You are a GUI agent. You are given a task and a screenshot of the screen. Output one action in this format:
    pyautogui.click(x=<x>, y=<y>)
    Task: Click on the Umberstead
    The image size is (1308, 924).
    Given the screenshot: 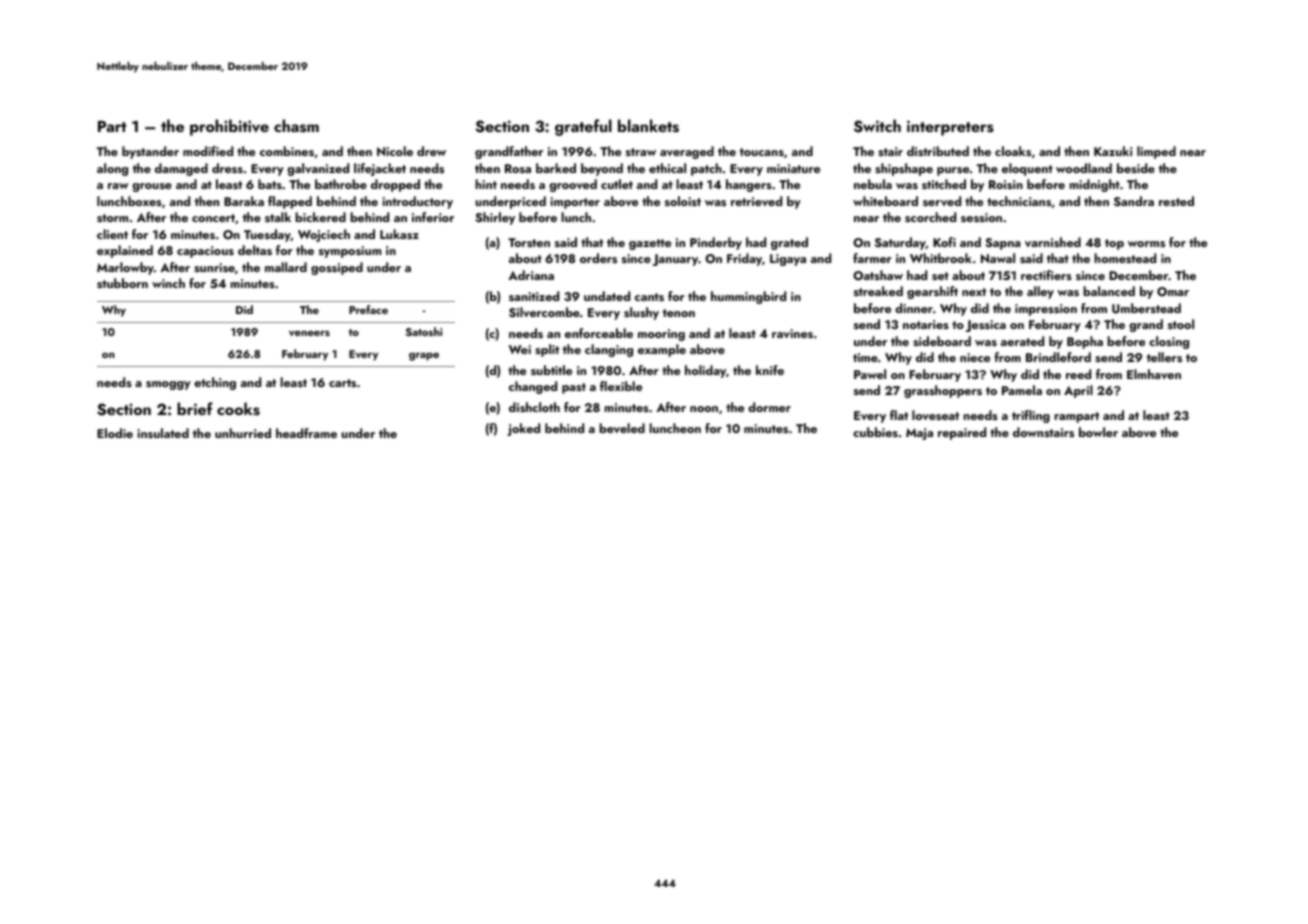 What is the action you would take?
    pyautogui.click(x=1146, y=308)
